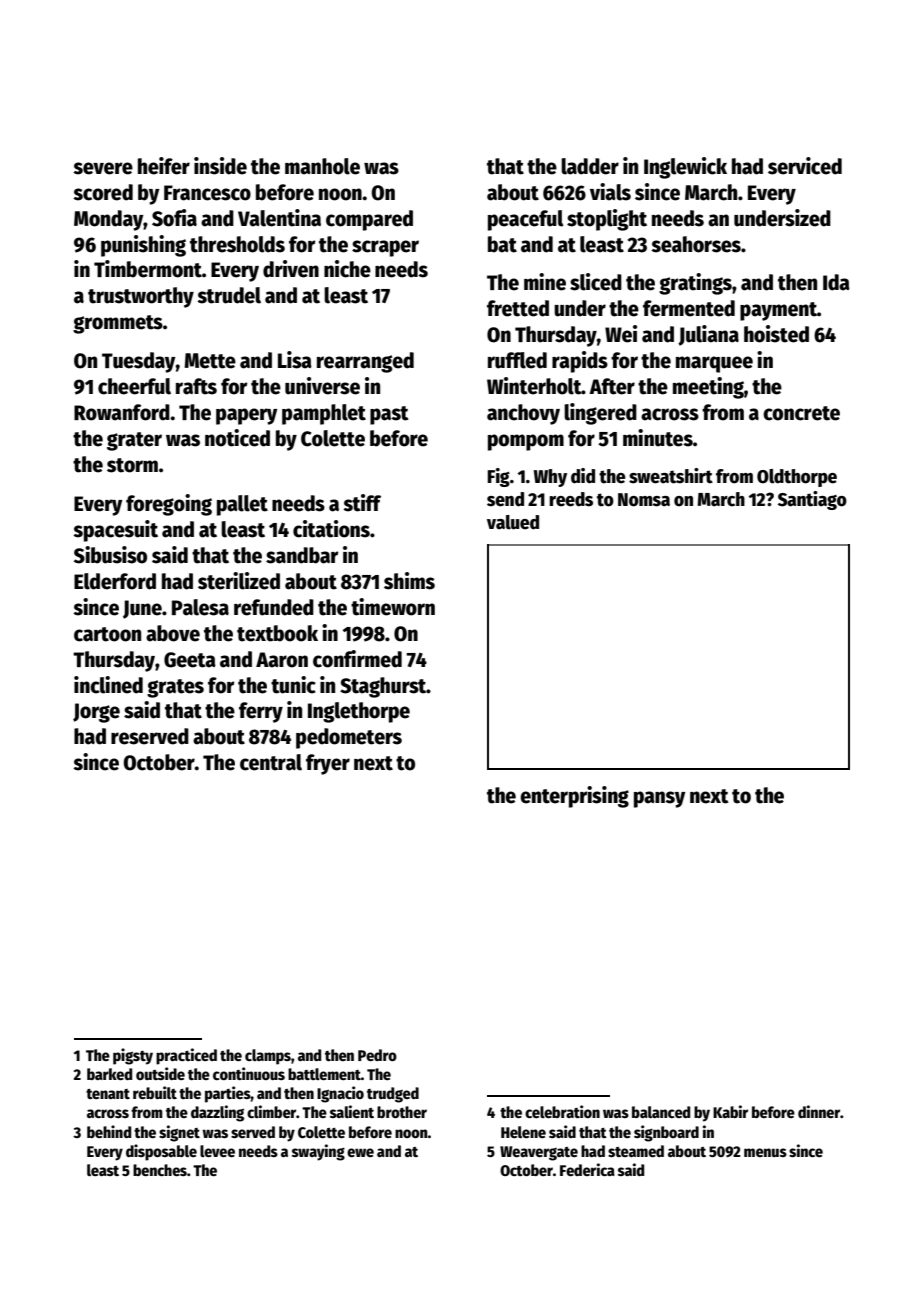 The height and width of the screenshot is (1311, 924). What do you see at coordinates (318, 1152) in the screenshot?
I see `swaying` at bounding box center [318, 1152].
